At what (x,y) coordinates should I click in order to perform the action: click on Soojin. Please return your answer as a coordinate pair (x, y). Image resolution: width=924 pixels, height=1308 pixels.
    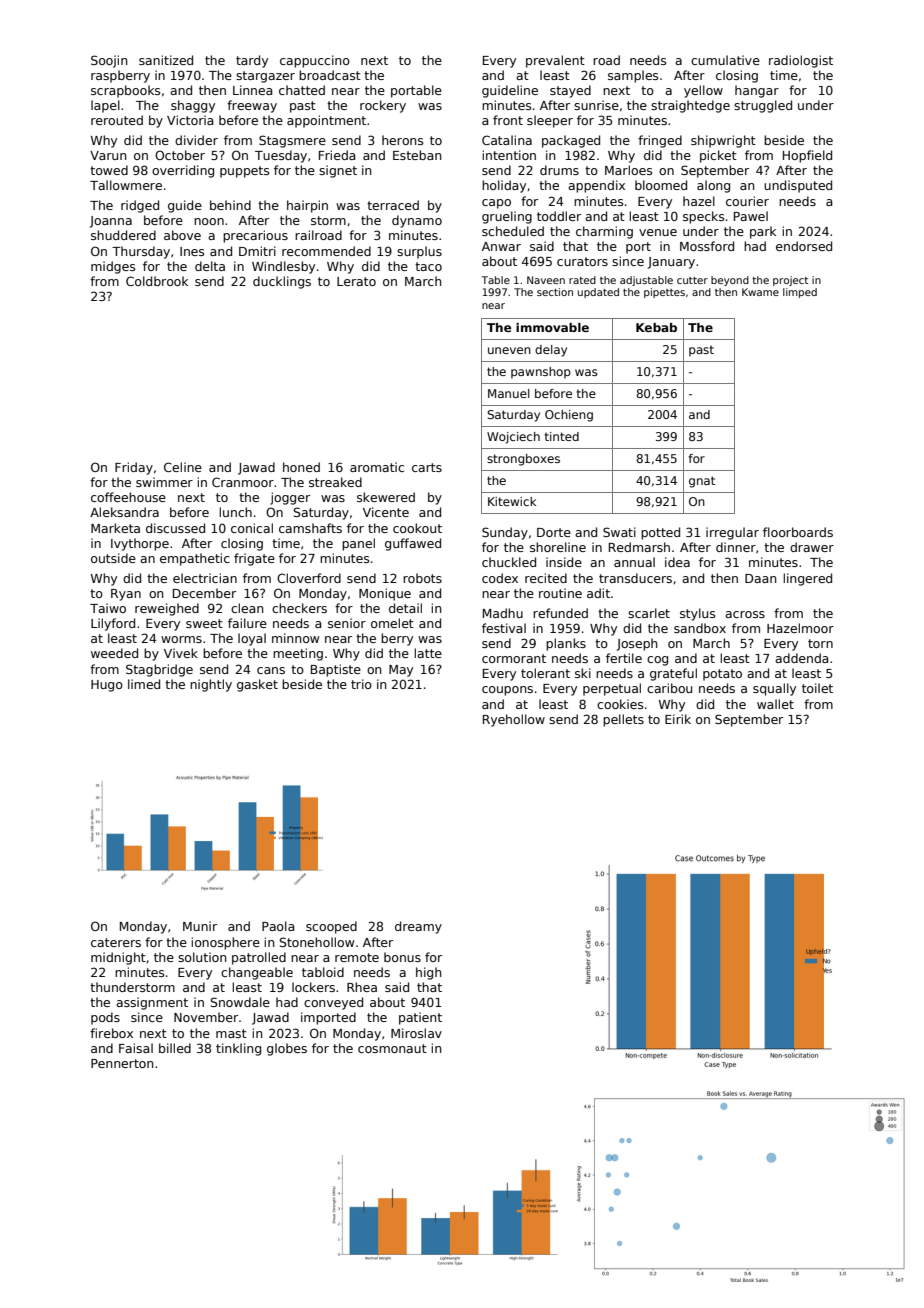
    Looking at the image, I should click on (109, 61).
